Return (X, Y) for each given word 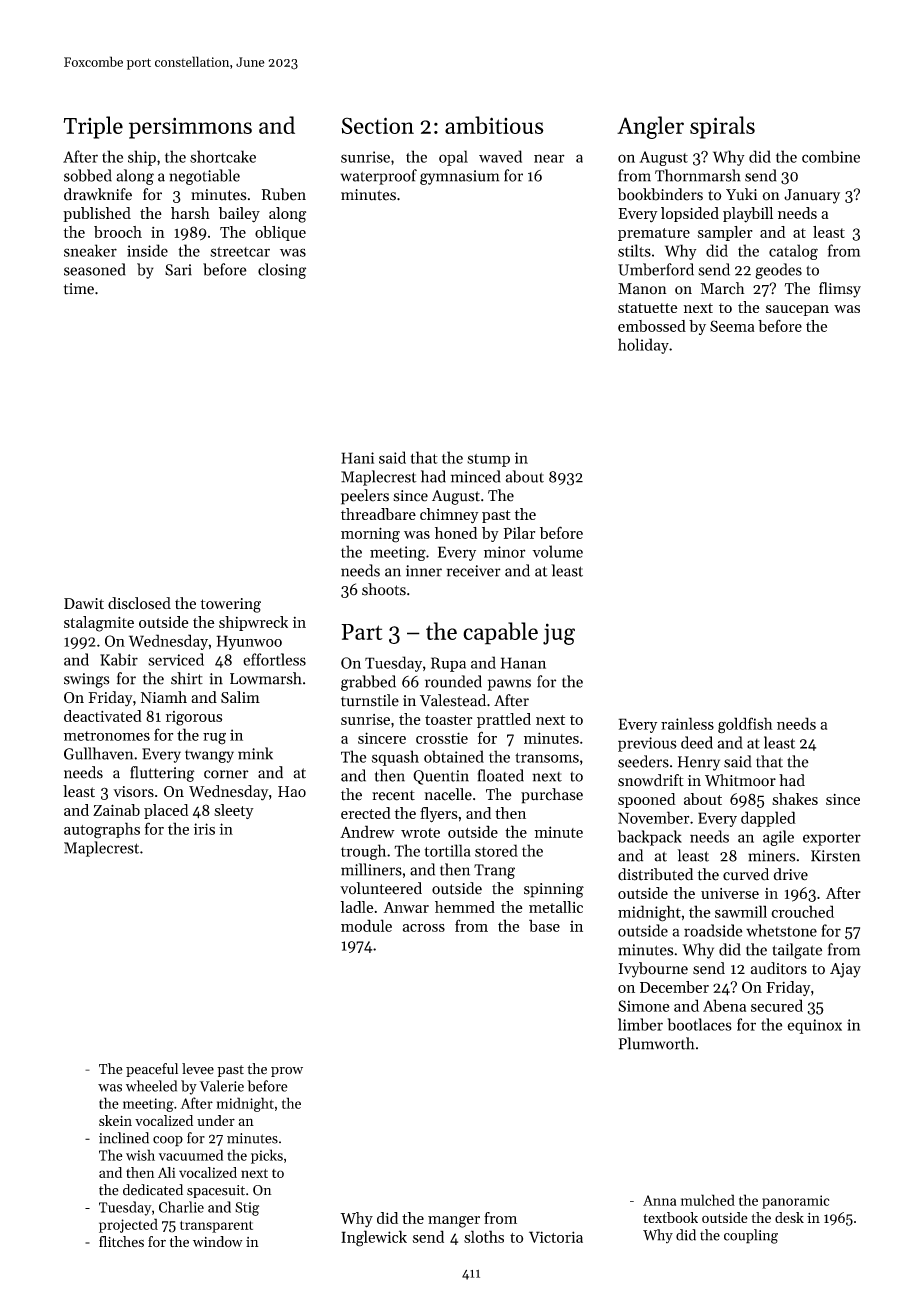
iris (204, 829)
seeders (643, 761)
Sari (178, 270)
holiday (643, 346)
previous (647, 744)
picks (267, 1156)
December (674, 987)
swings (86, 680)
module (366, 925)
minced (476, 476)
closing (282, 271)
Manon (642, 289)
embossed (652, 326)
